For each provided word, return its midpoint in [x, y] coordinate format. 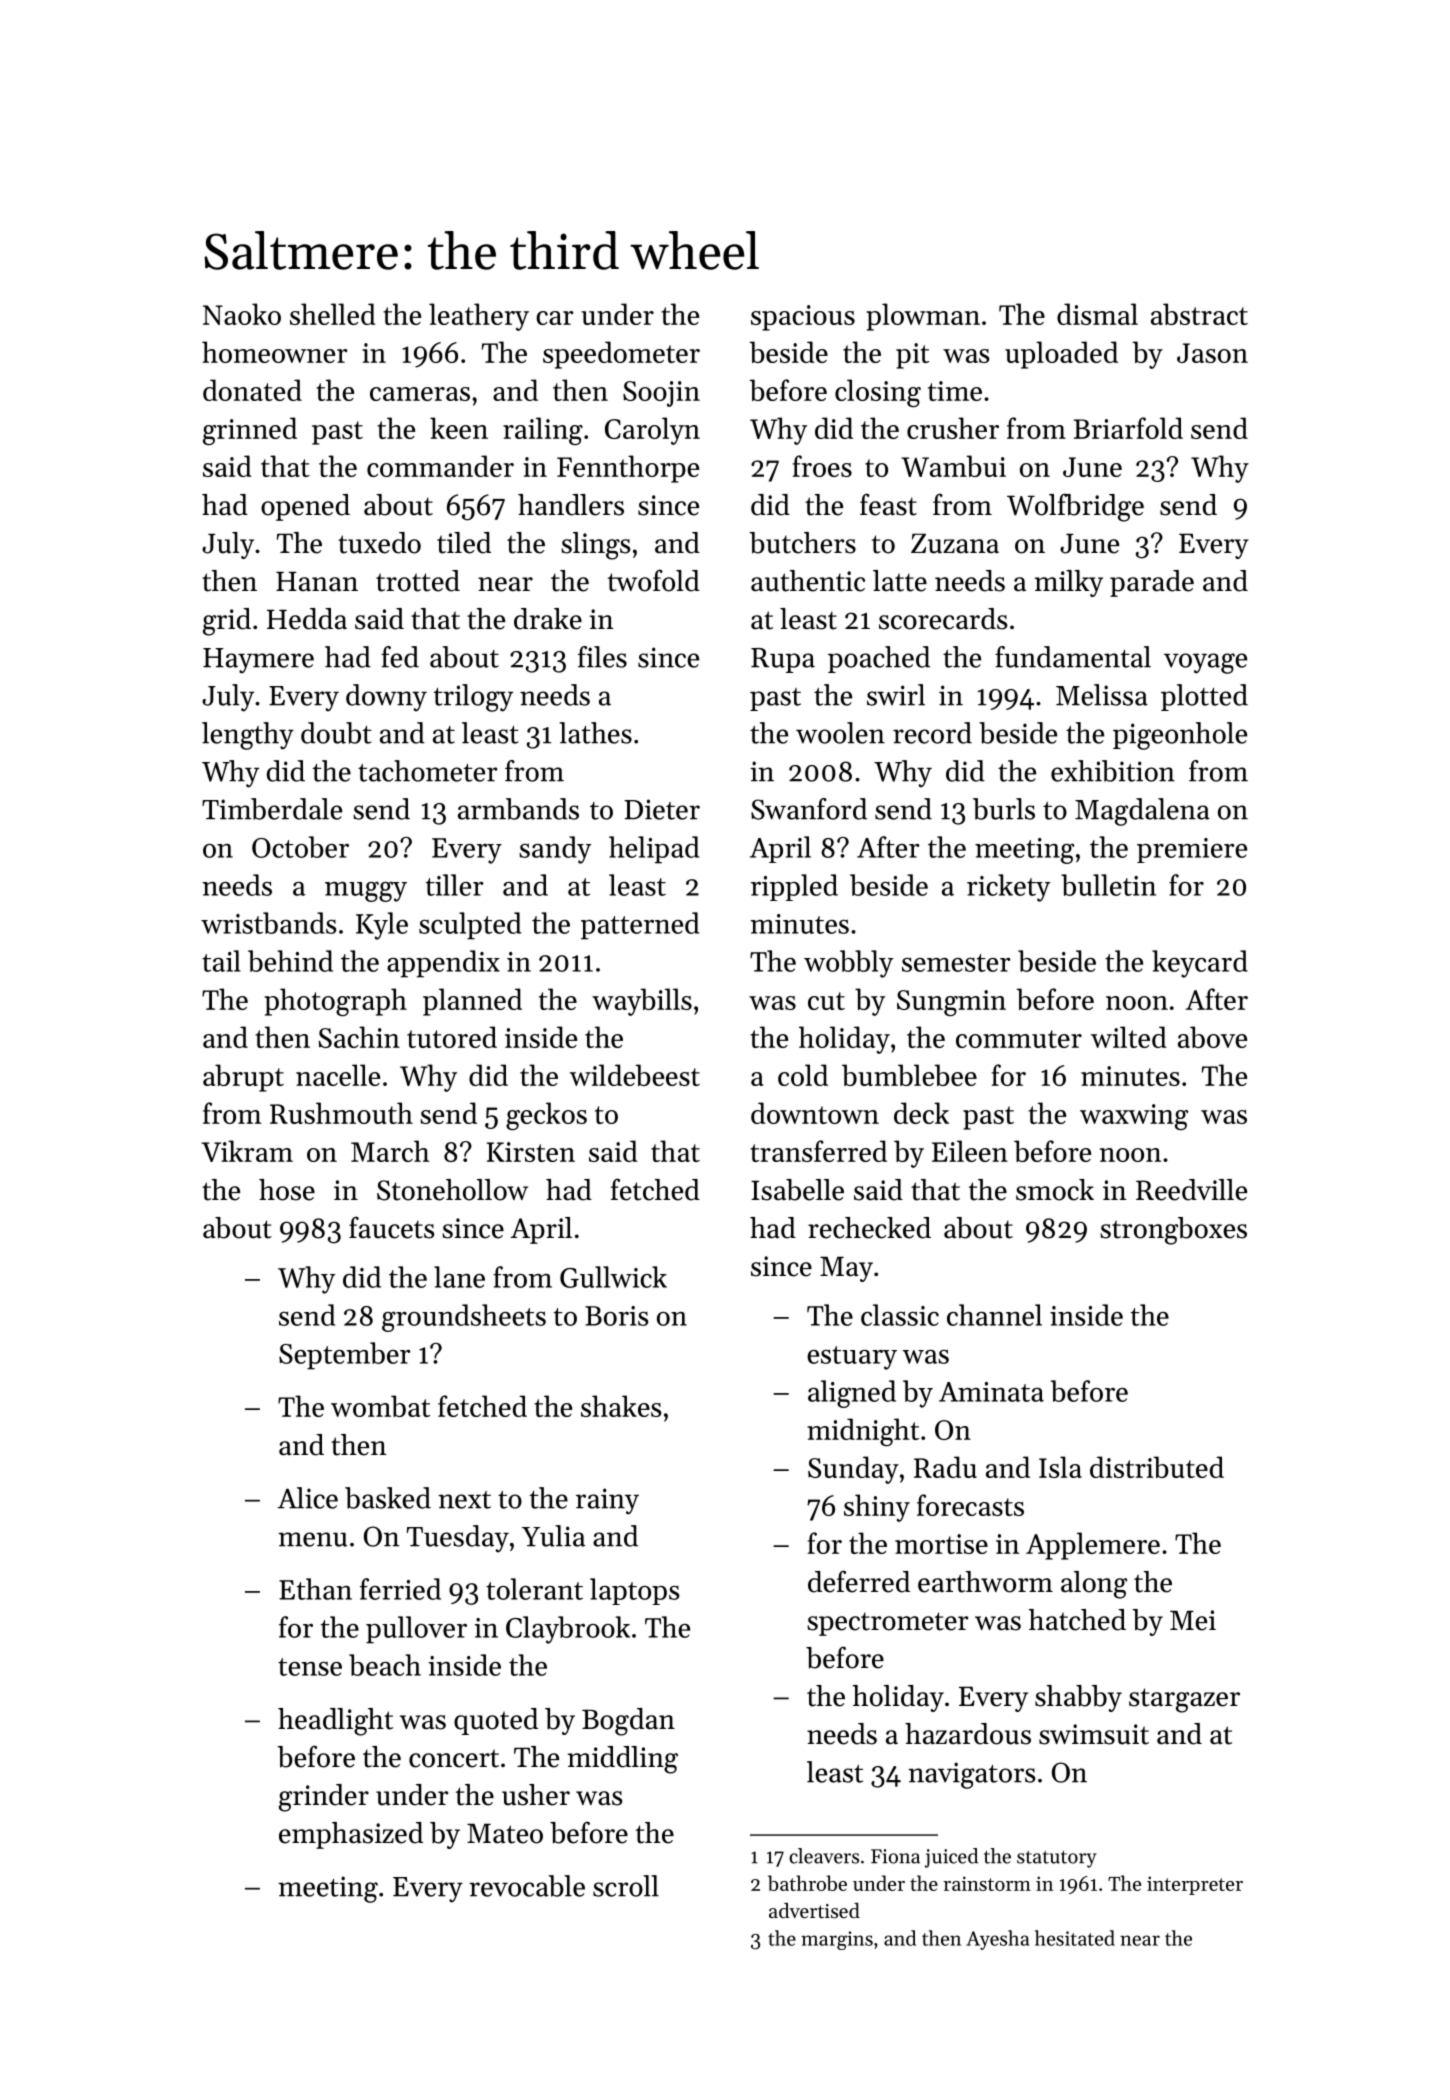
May [846, 1269]
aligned [852, 1394]
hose [287, 1190]
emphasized [351, 1835]
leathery [479, 317]
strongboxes [1173, 1231]
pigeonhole [1180, 736]
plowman [923, 317]
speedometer [621, 355]
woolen [840, 733]
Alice [307, 1498]
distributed [1157, 1467]
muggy [366, 891]
